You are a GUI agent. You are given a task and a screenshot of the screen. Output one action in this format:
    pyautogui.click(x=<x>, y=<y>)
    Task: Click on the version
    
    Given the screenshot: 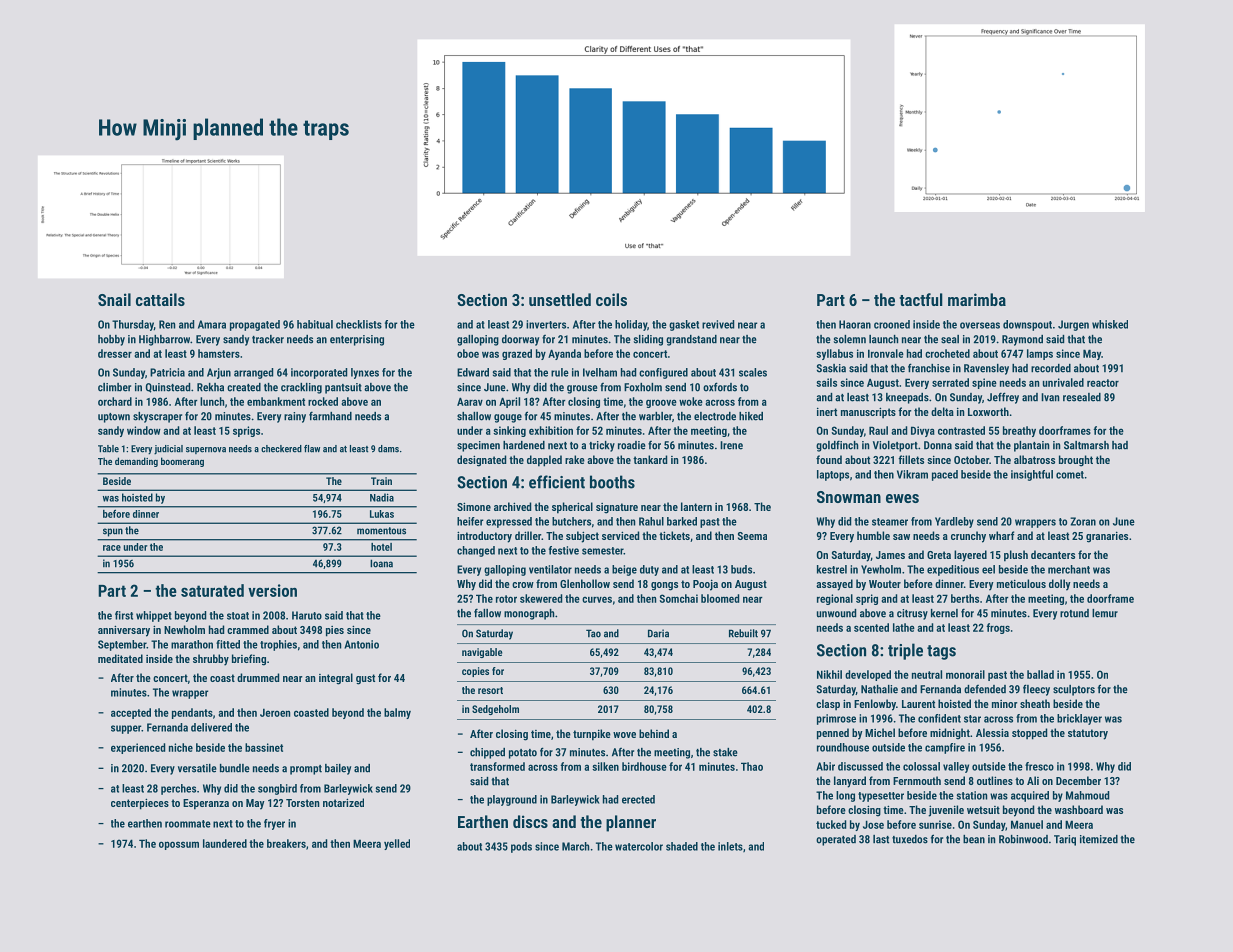 What is the action you would take?
    pyautogui.click(x=272, y=590)
